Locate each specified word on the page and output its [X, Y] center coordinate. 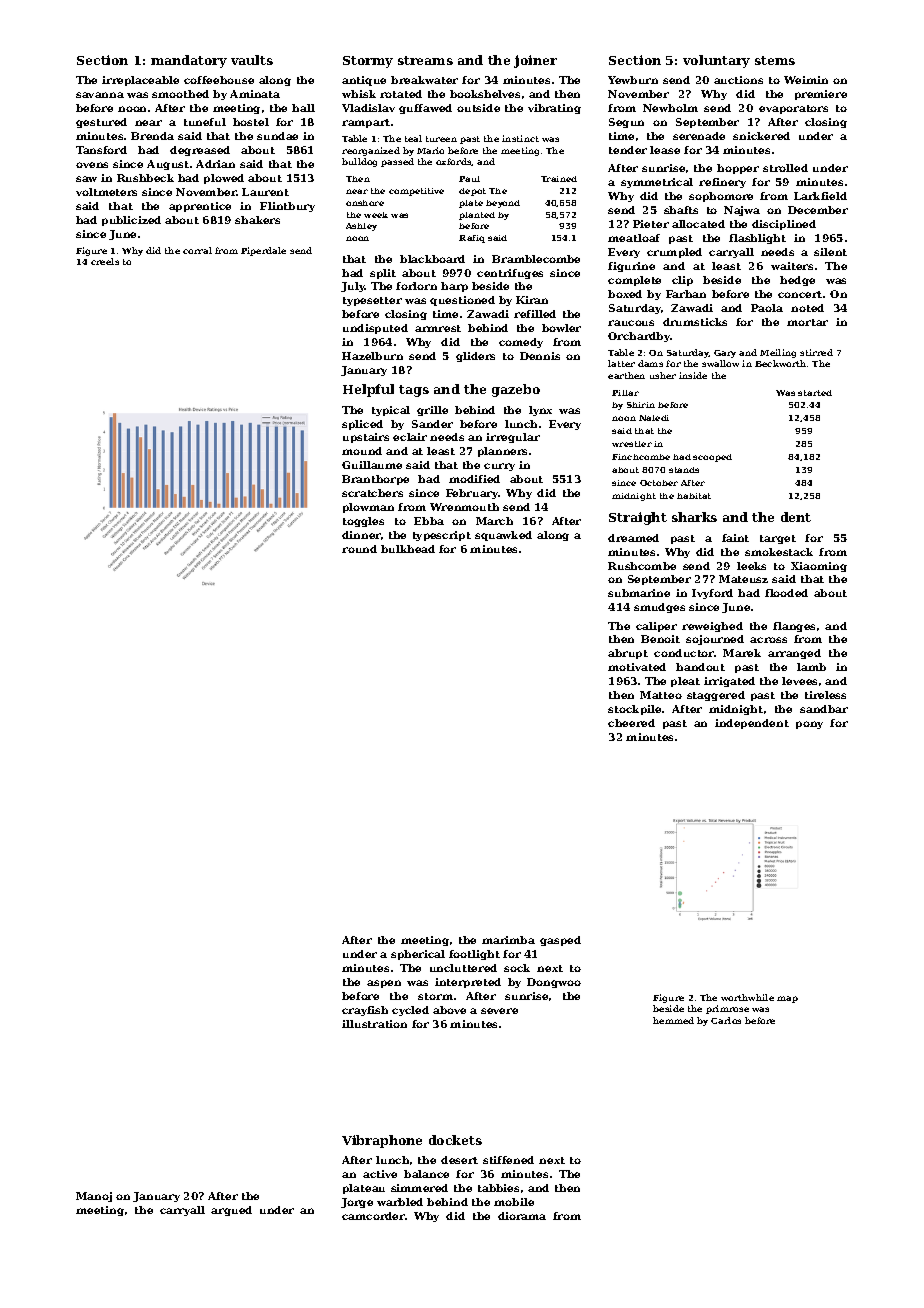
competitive [416, 192]
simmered [419, 1188]
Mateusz [743, 579]
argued [231, 1211]
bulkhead [408, 549]
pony [809, 725]
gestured [101, 123]
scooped [712, 458]
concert [800, 294]
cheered [631, 723]
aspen [384, 984]
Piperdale [263, 251]
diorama [522, 1216]
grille [432, 411]
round [359, 549]
